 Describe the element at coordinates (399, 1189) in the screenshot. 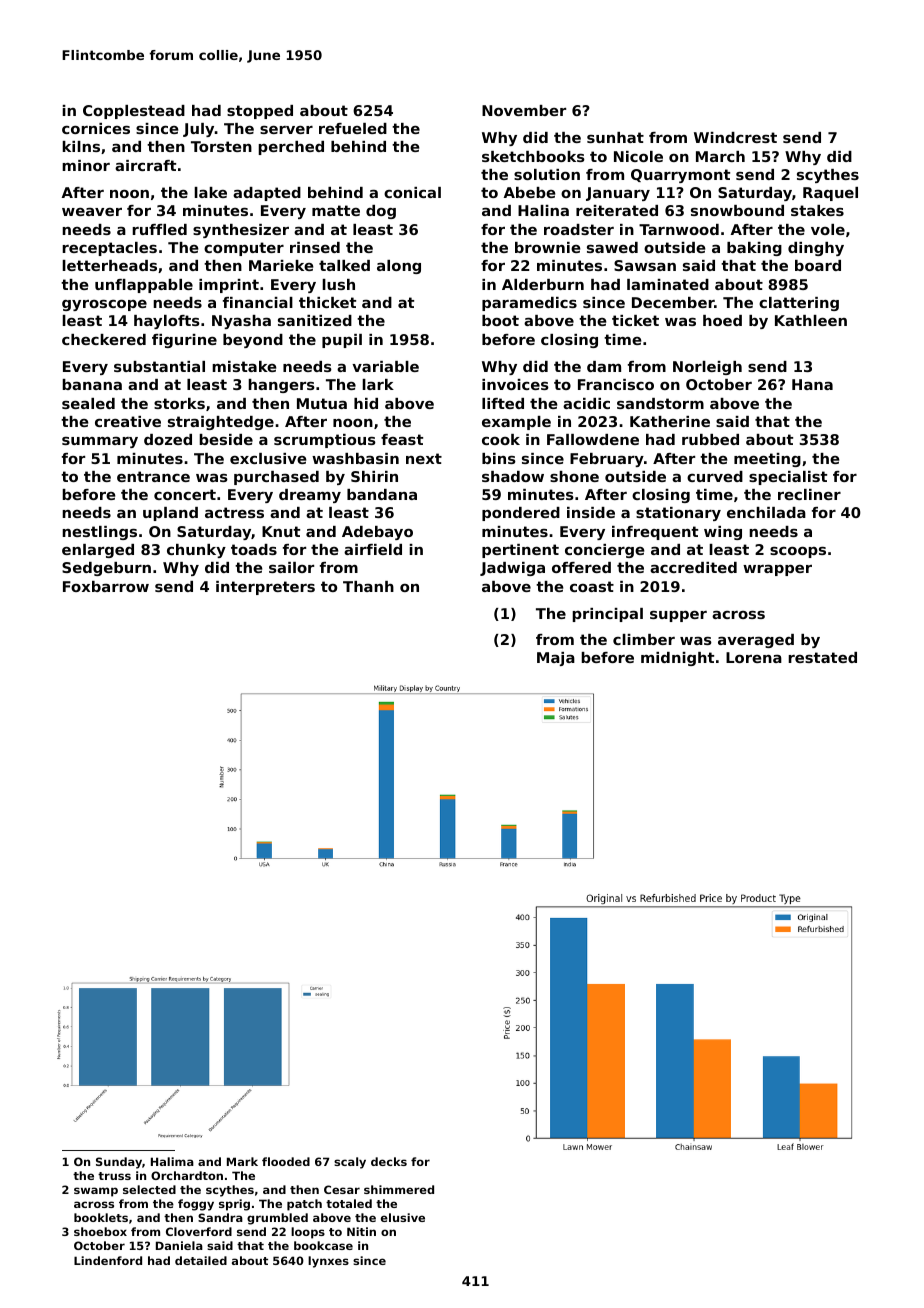

I see `shimmered` at that location.
